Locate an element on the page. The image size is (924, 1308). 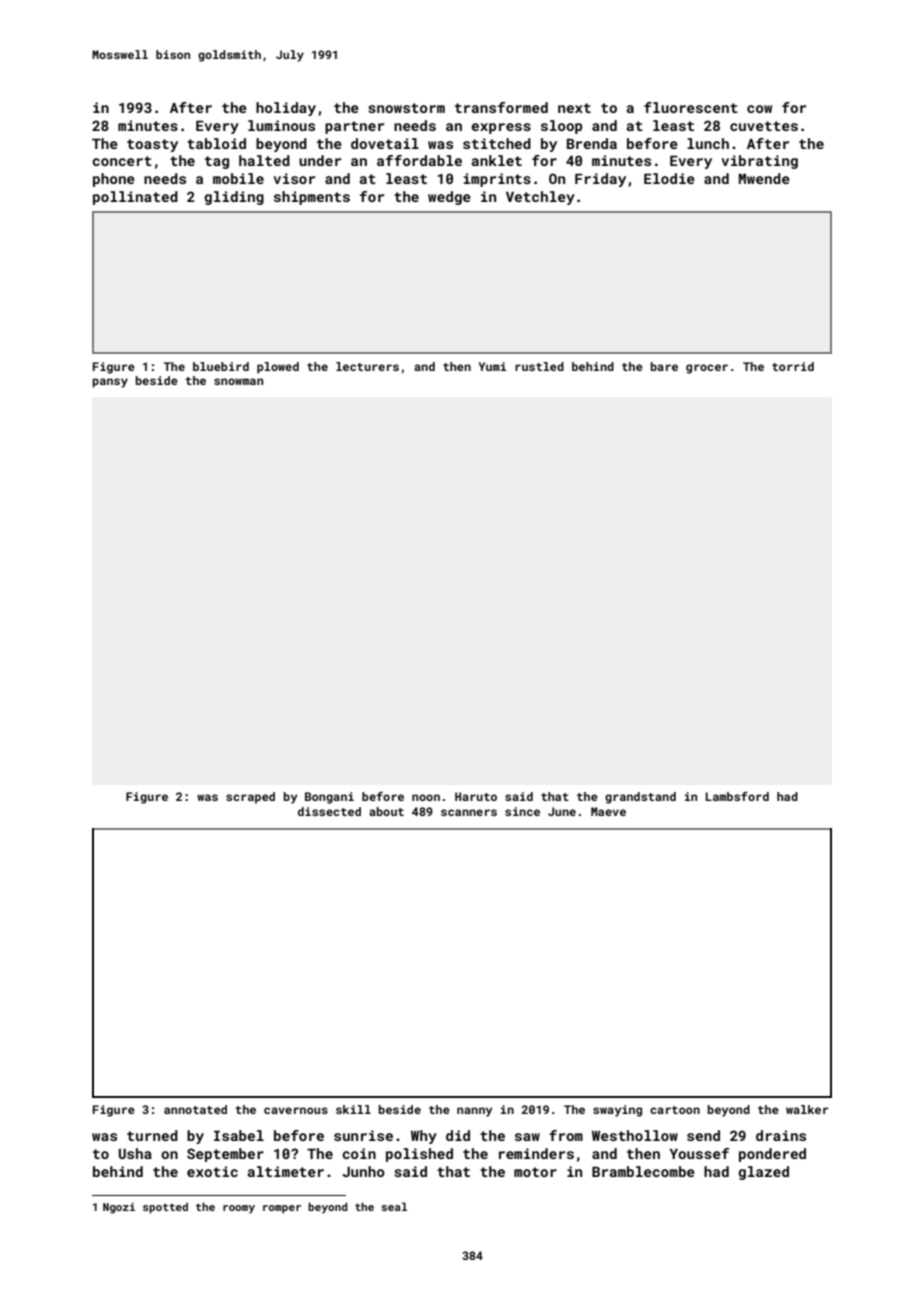
motor is located at coordinates (535, 1172).
